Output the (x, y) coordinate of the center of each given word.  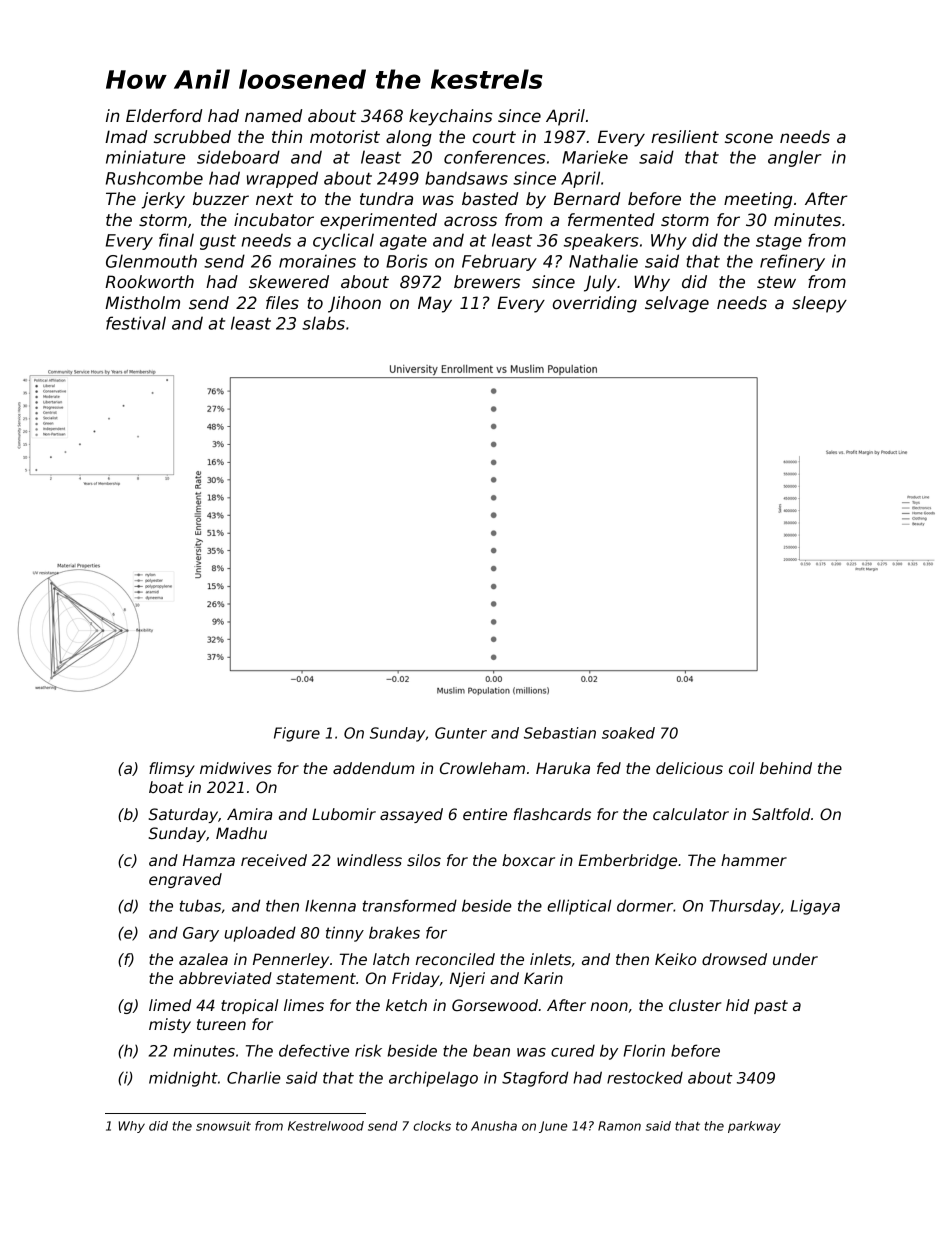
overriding (595, 304)
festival (136, 323)
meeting (758, 200)
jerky (163, 200)
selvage (677, 304)
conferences (494, 157)
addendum (374, 768)
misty (170, 1025)
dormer (645, 905)
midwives (236, 768)
